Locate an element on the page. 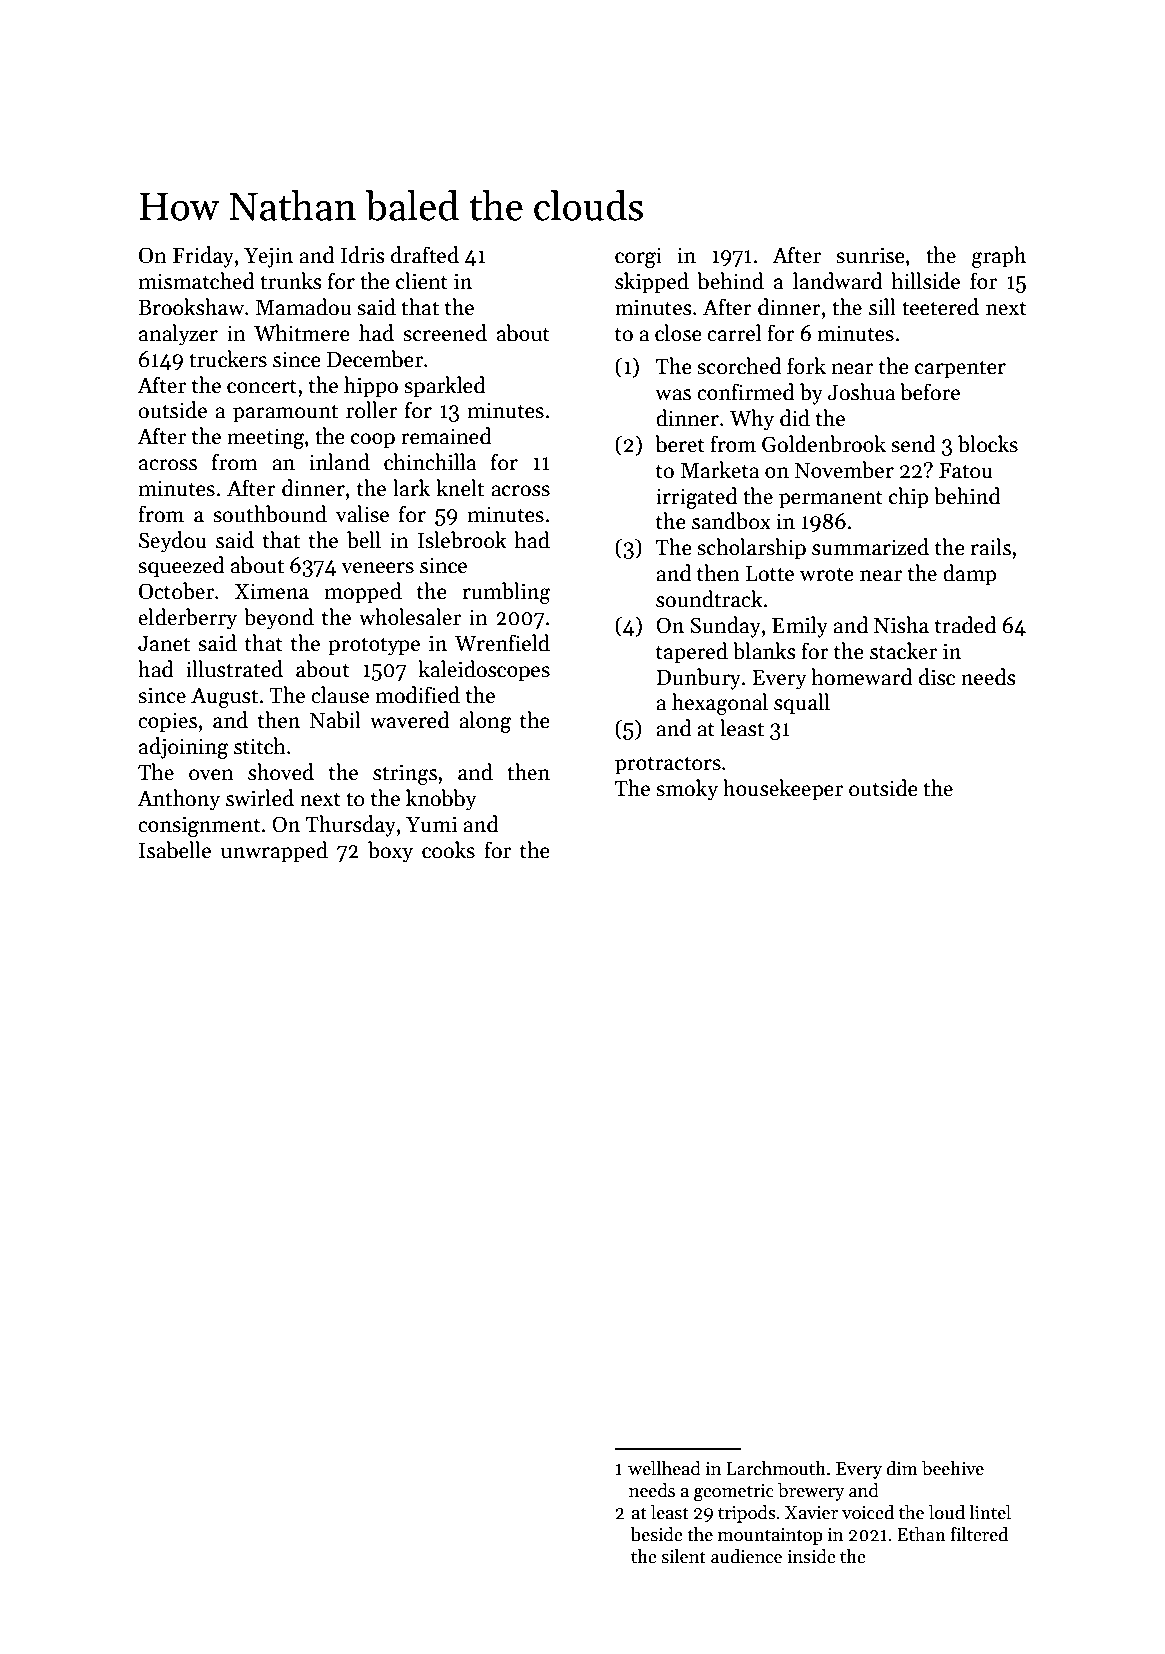  unwrapped is located at coordinates (274, 852).
